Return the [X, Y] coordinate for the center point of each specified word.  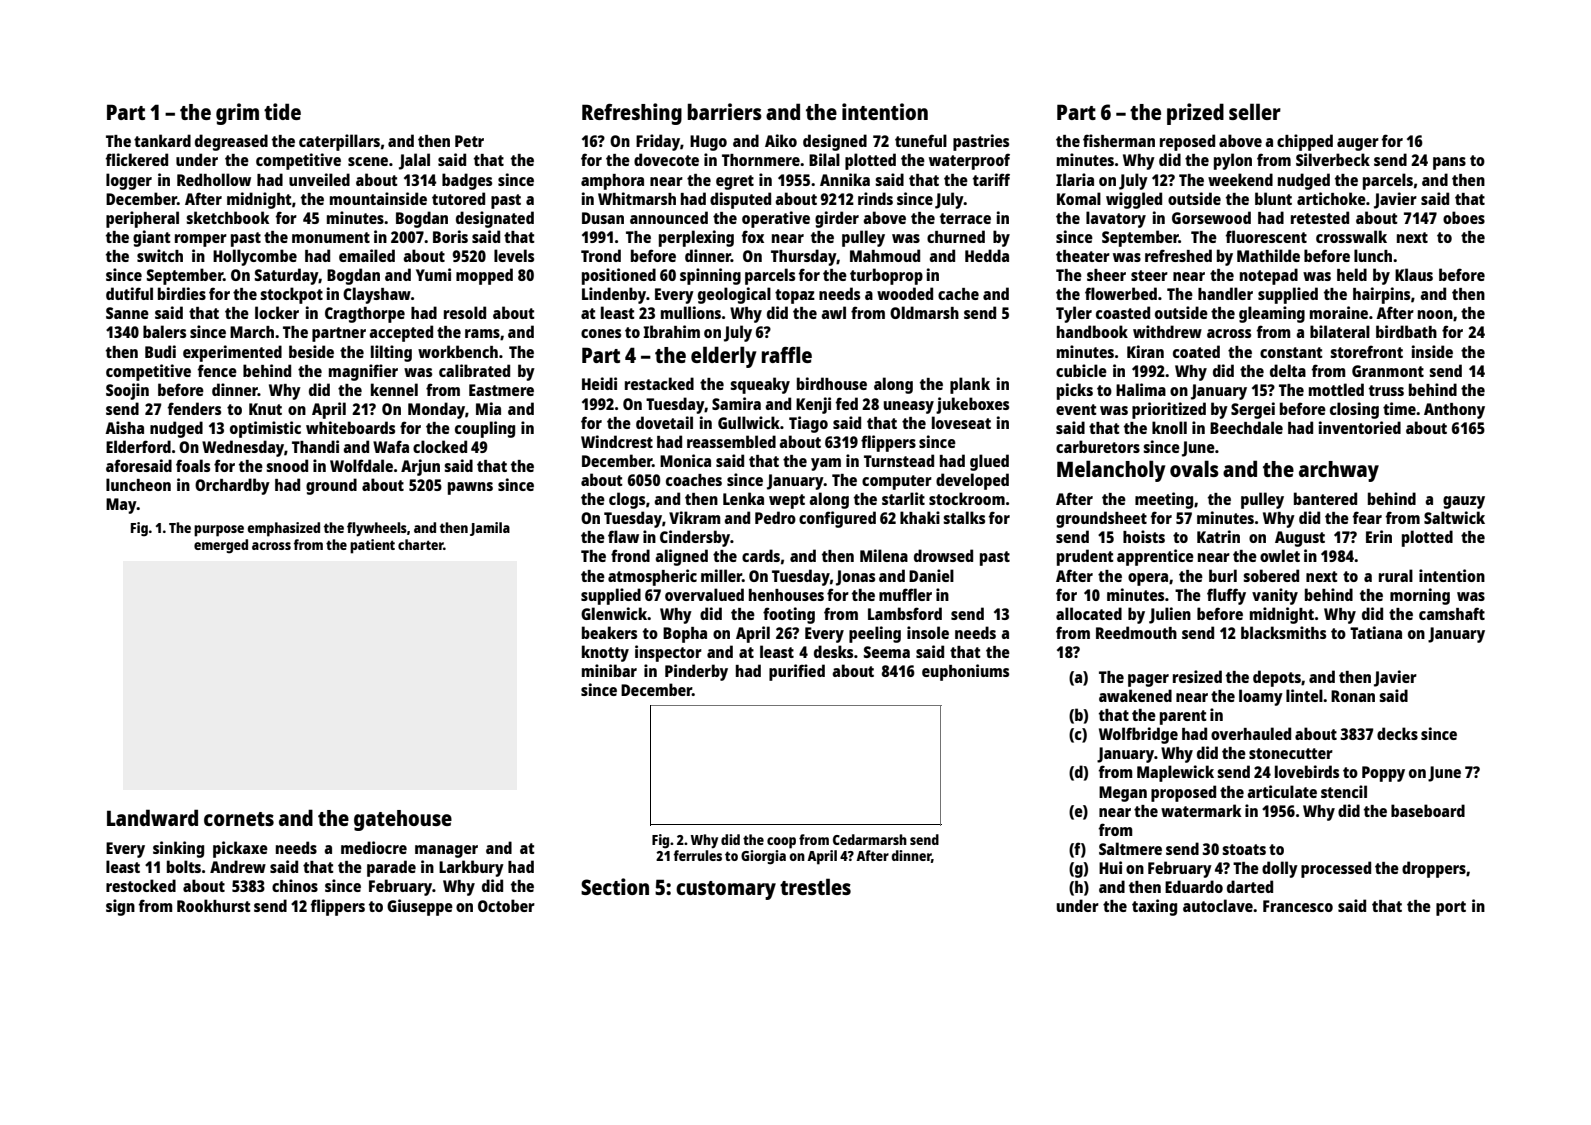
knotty [605, 653]
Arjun [420, 467]
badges [467, 181]
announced [669, 217]
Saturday [287, 276]
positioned [619, 276]
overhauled [1251, 733]
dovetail [664, 422]
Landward [152, 817]
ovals [1194, 468]
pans [1449, 163]
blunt [1273, 198]
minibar [609, 670]
